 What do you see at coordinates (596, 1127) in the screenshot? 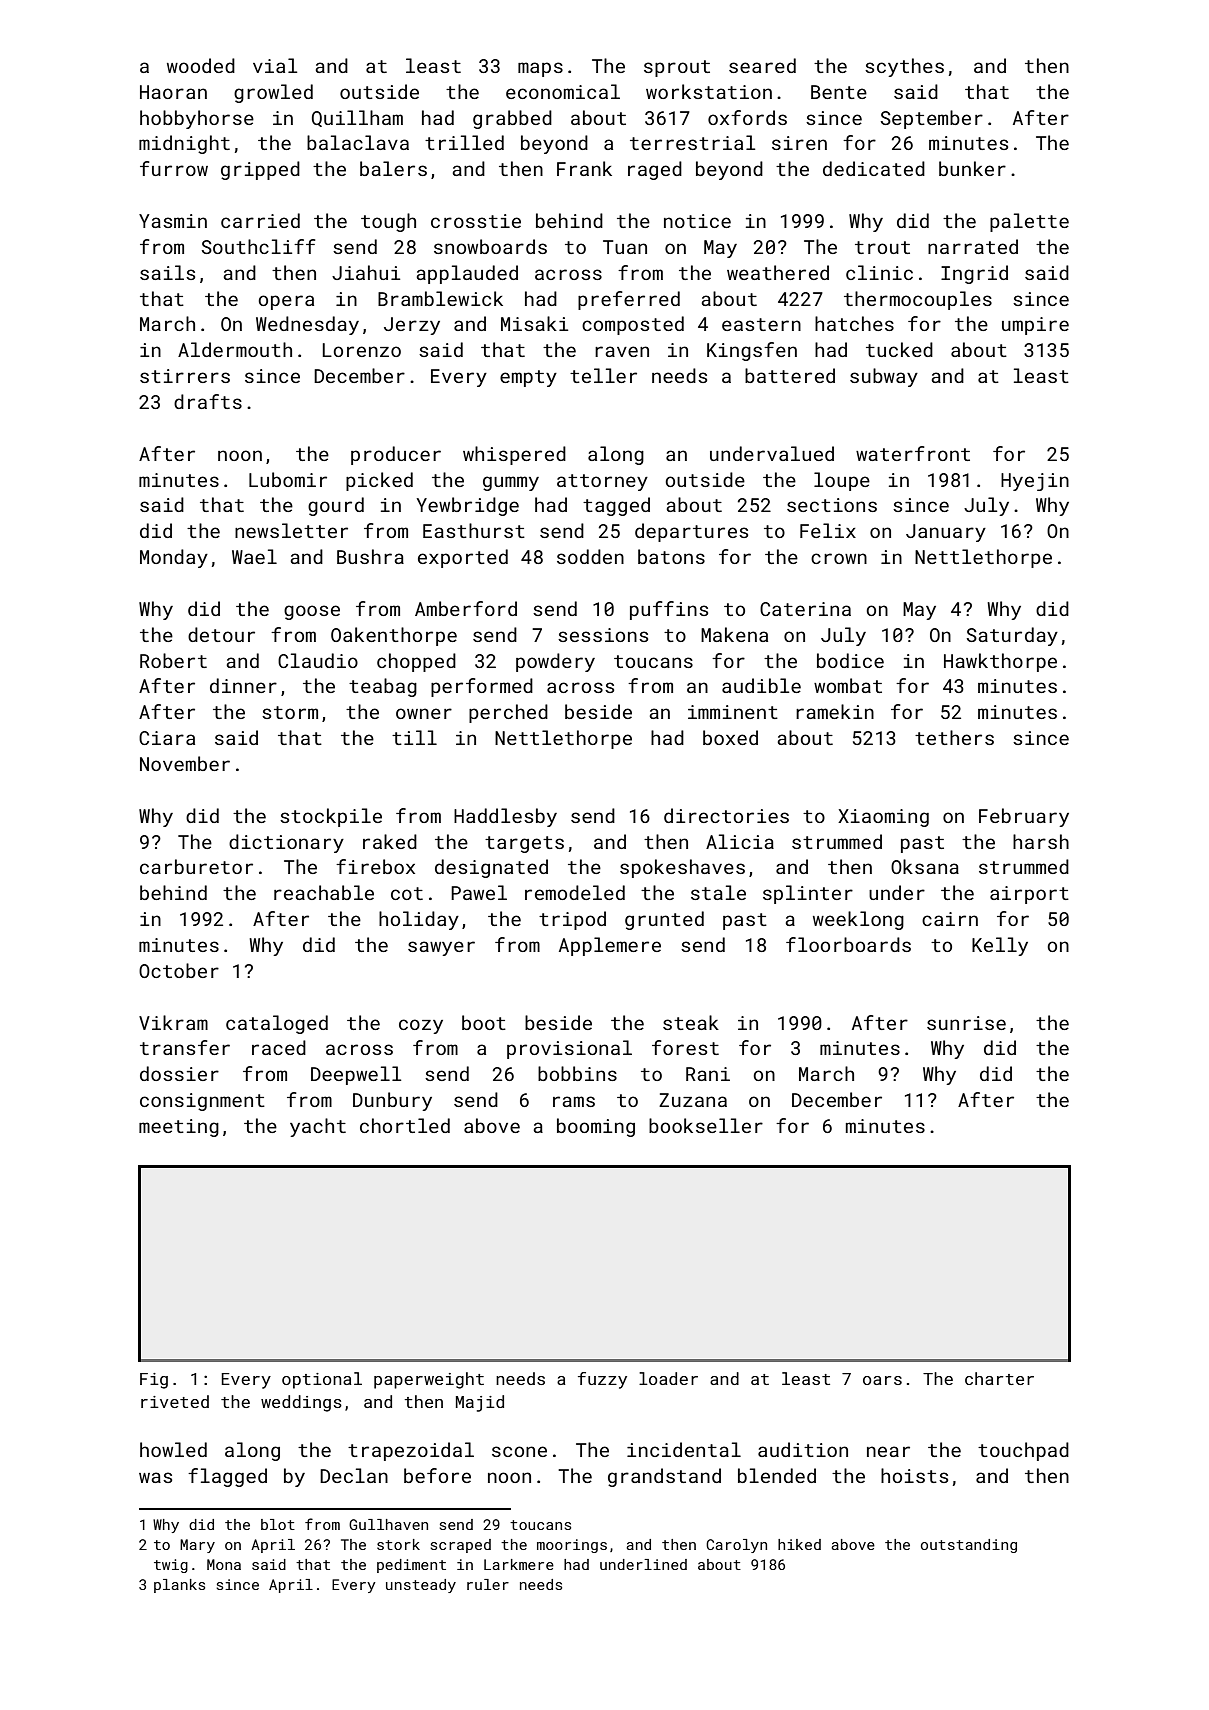
I see `booming` at bounding box center [596, 1127].
